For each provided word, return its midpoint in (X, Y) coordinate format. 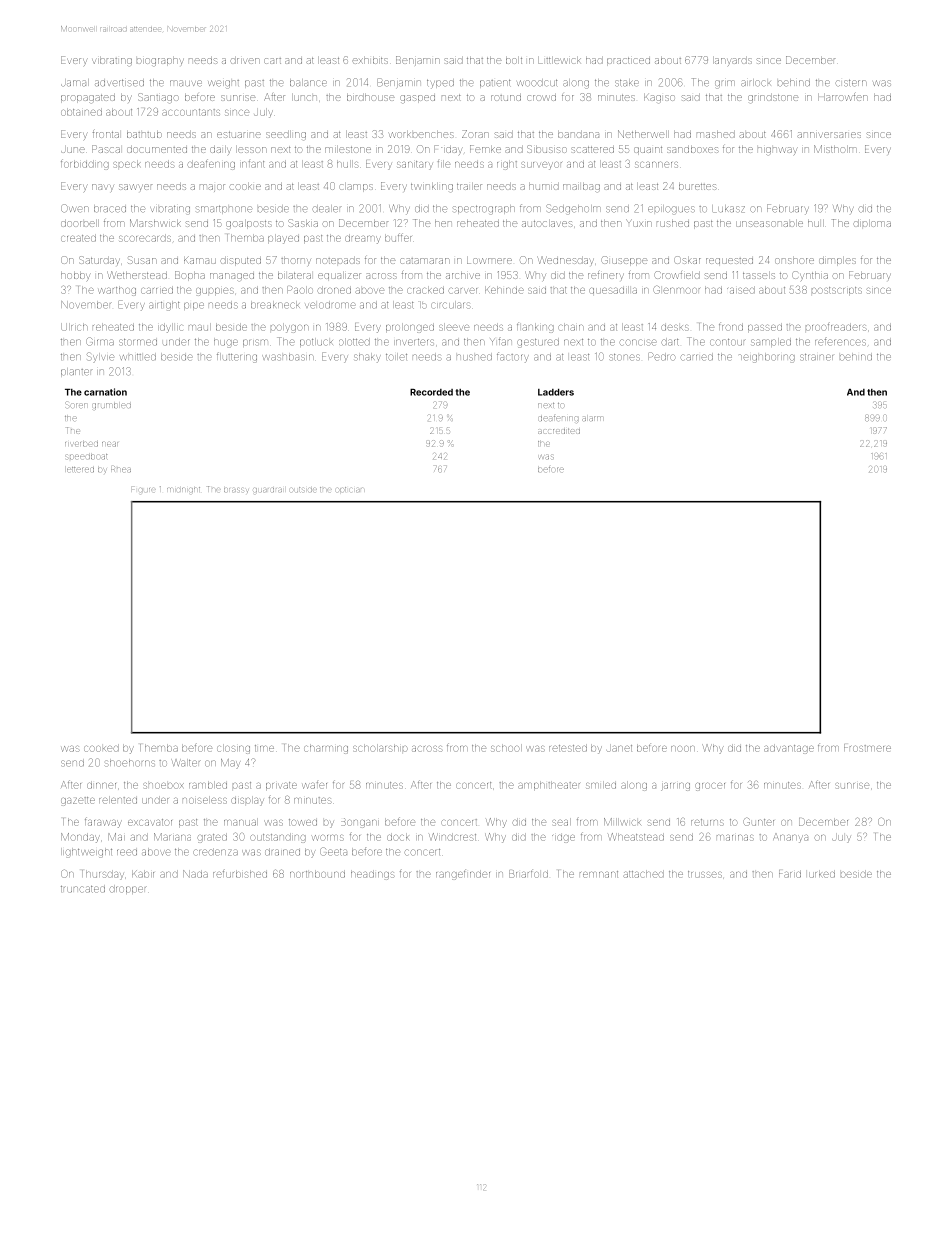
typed (440, 84)
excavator (150, 822)
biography (160, 61)
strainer (816, 357)
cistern (851, 82)
